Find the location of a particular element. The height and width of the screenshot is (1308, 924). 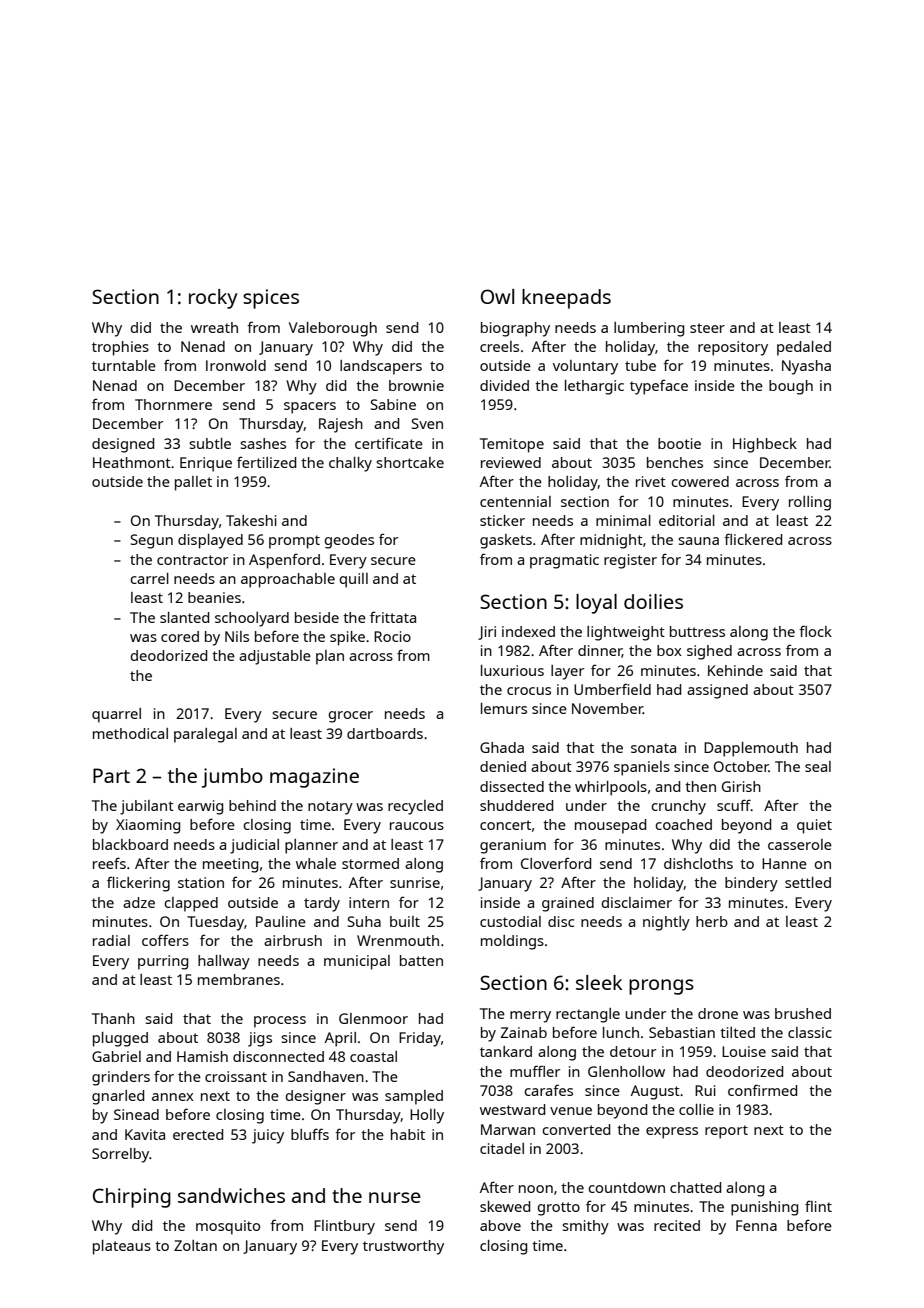

Owl is located at coordinates (497, 296).
